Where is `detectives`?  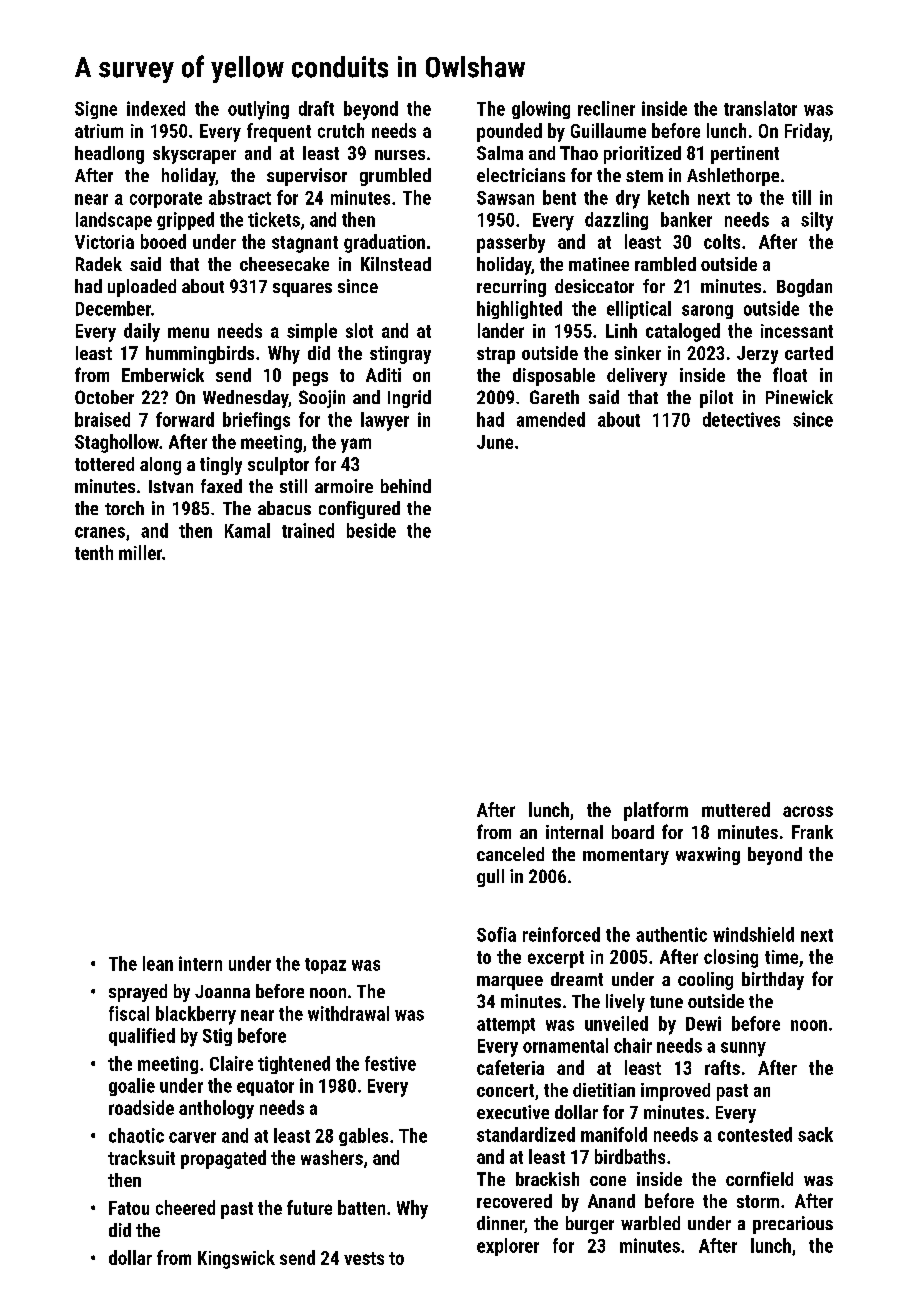 detectives is located at coordinates (741, 419).
